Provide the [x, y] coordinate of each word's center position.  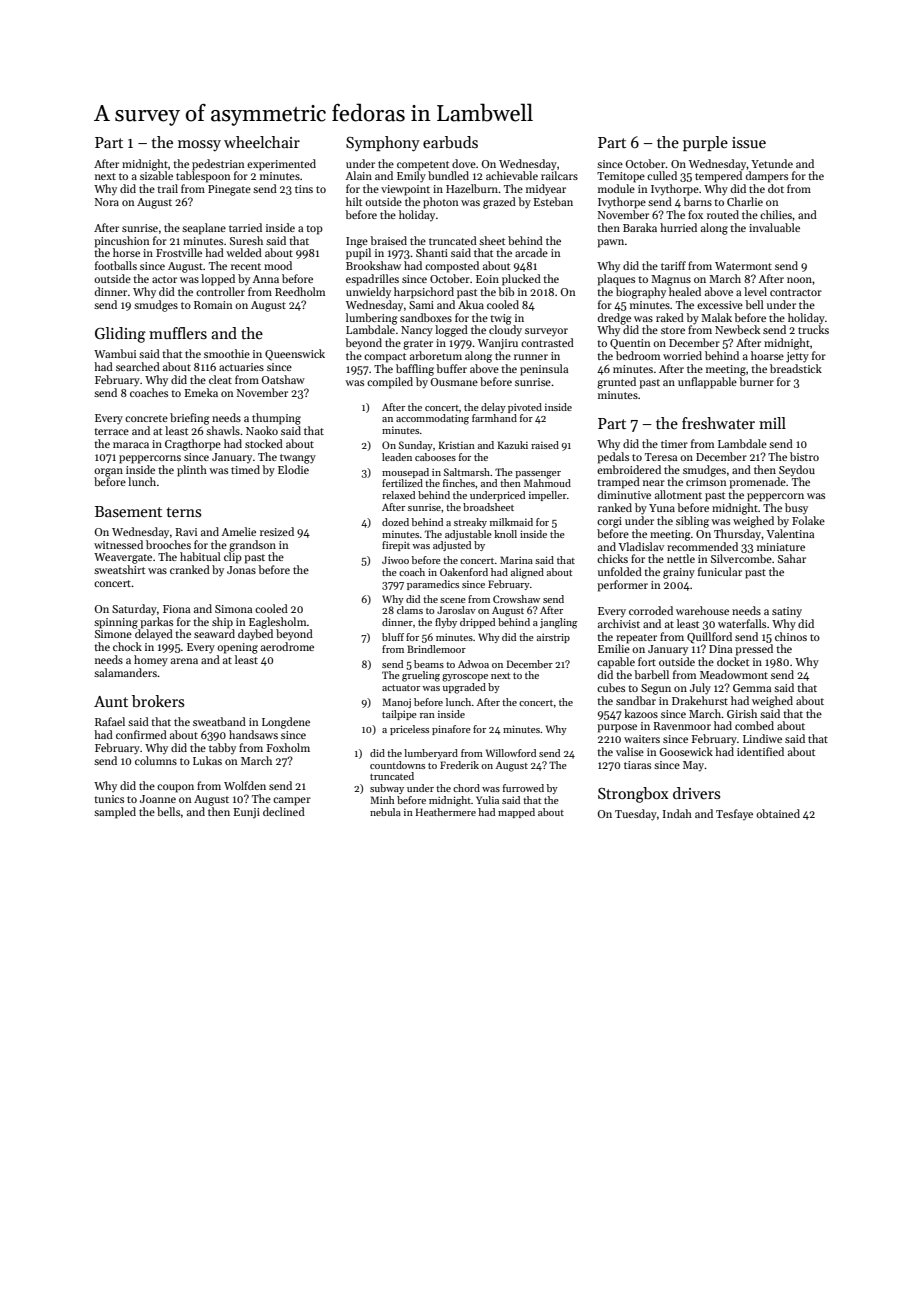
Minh [382, 800]
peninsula [544, 370]
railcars [559, 175]
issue [749, 142]
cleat [220, 379]
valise [630, 751]
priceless [409, 730]
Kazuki [513, 445]
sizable [156, 175]
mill [772, 423]
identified [760, 751]
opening [237, 648]
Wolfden [245, 785]
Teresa [661, 457]
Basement [128, 511]
